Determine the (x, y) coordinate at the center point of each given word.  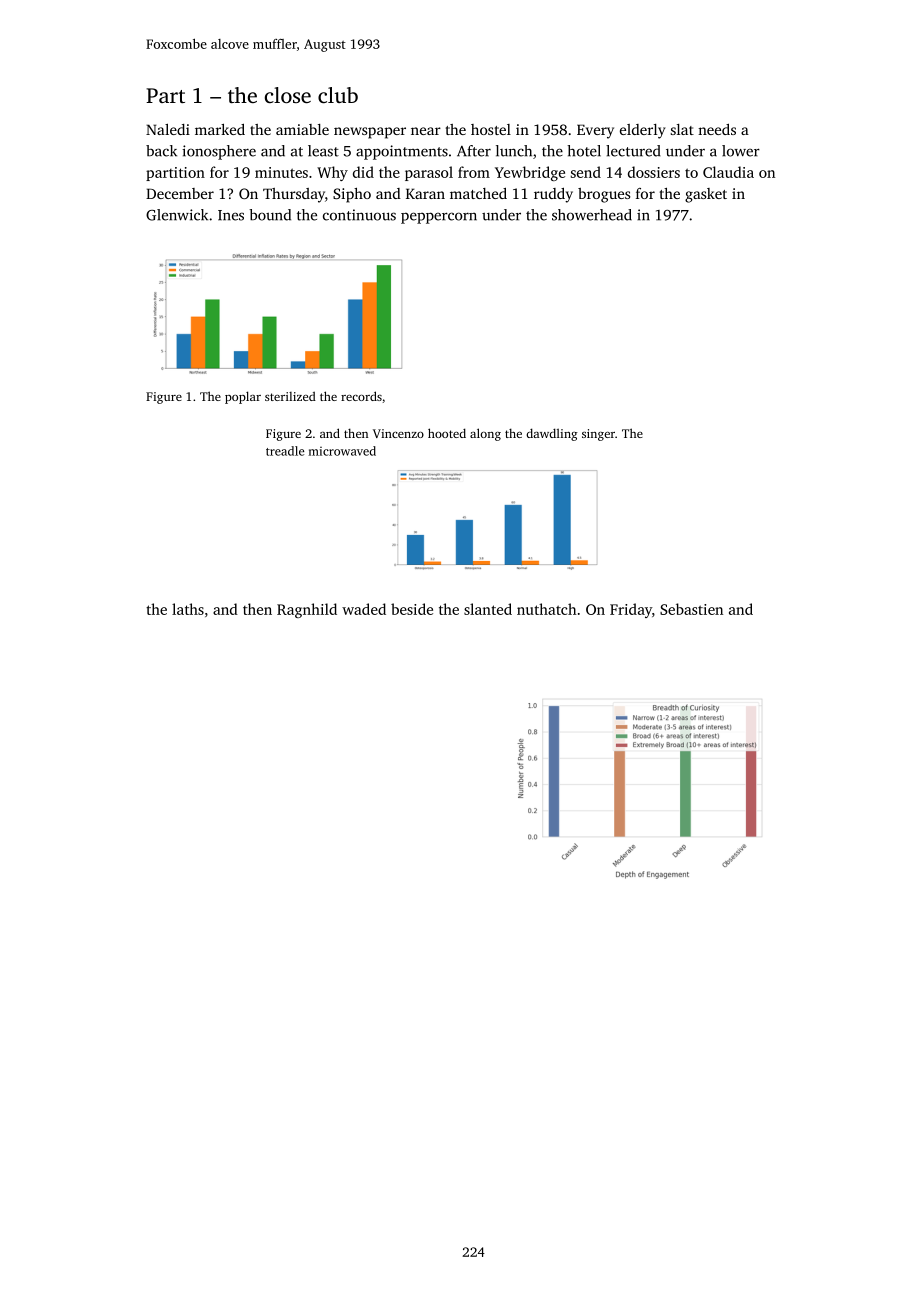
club (338, 95)
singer (598, 435)
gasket (706, 195)
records (361, 396)
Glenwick (177, 215)
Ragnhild (307, 610)
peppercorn (439, 218)
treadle (285, 451)
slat (682, 129)
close (288, 95)
